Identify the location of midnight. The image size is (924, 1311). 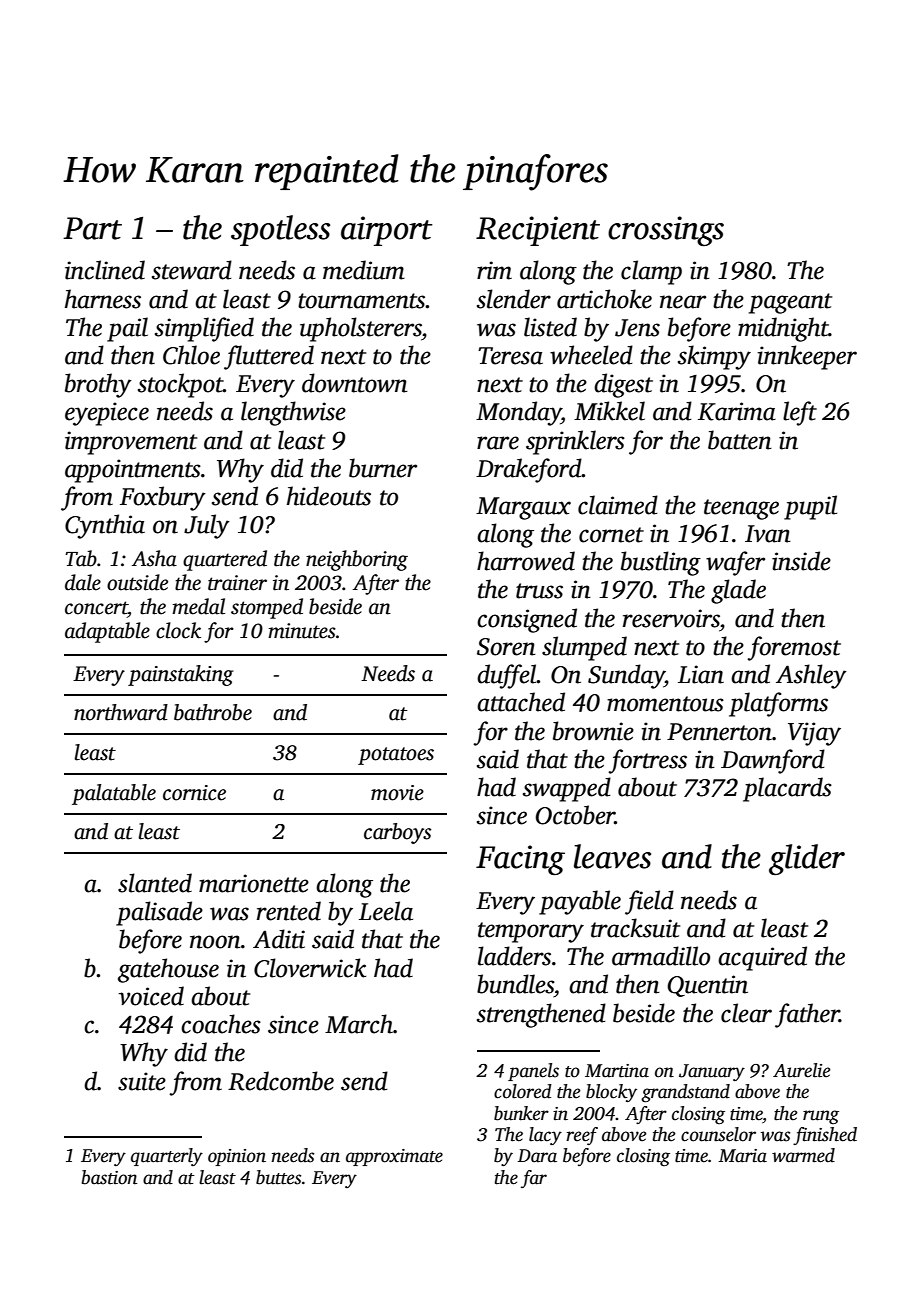
(783, 329).
